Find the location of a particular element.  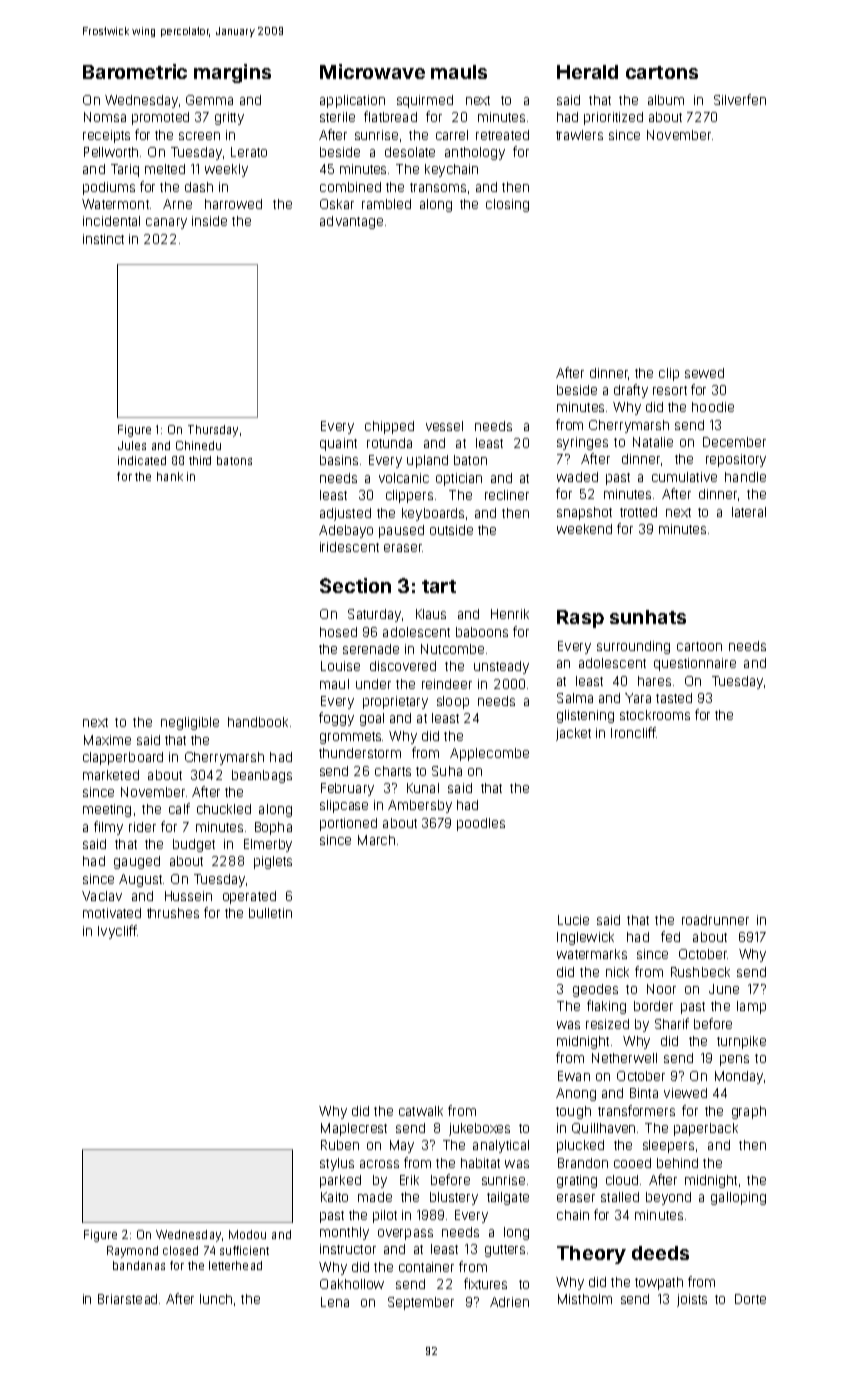

lunch is located at coordinates (216, 1299).
